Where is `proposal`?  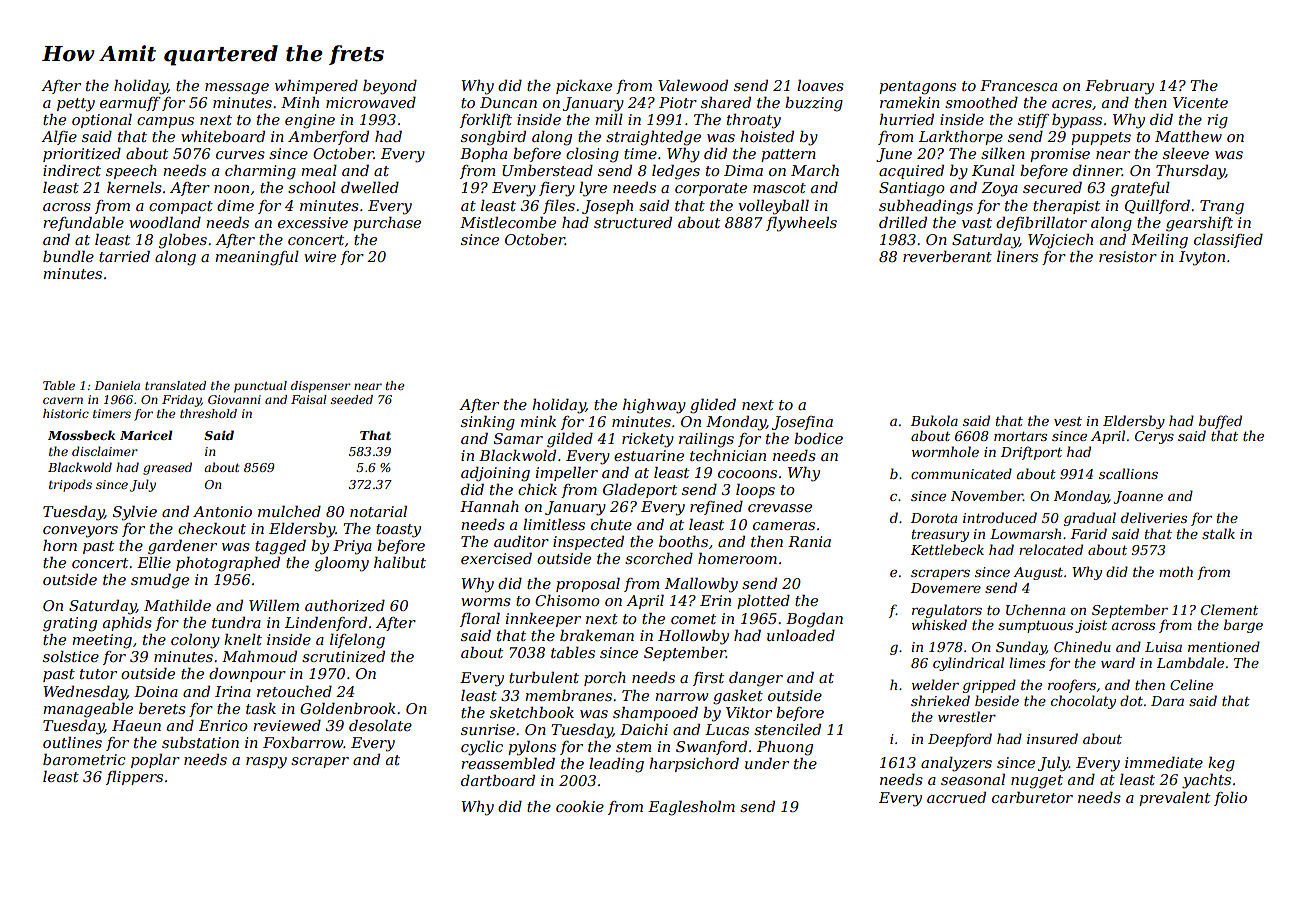
proposal is located at coordinates (588, 585).
